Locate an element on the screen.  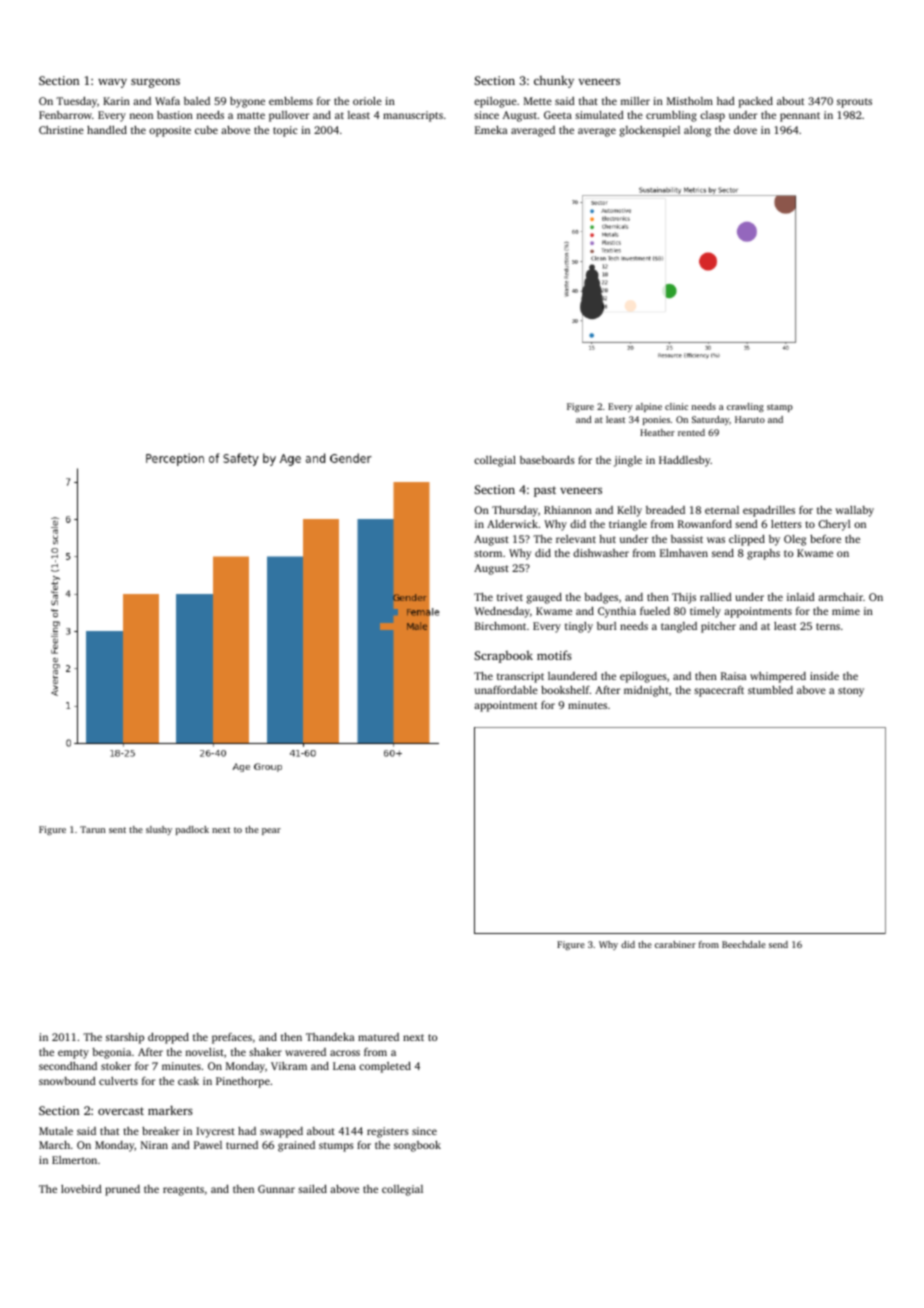
Emeka is located at coordinates (491, 130).
